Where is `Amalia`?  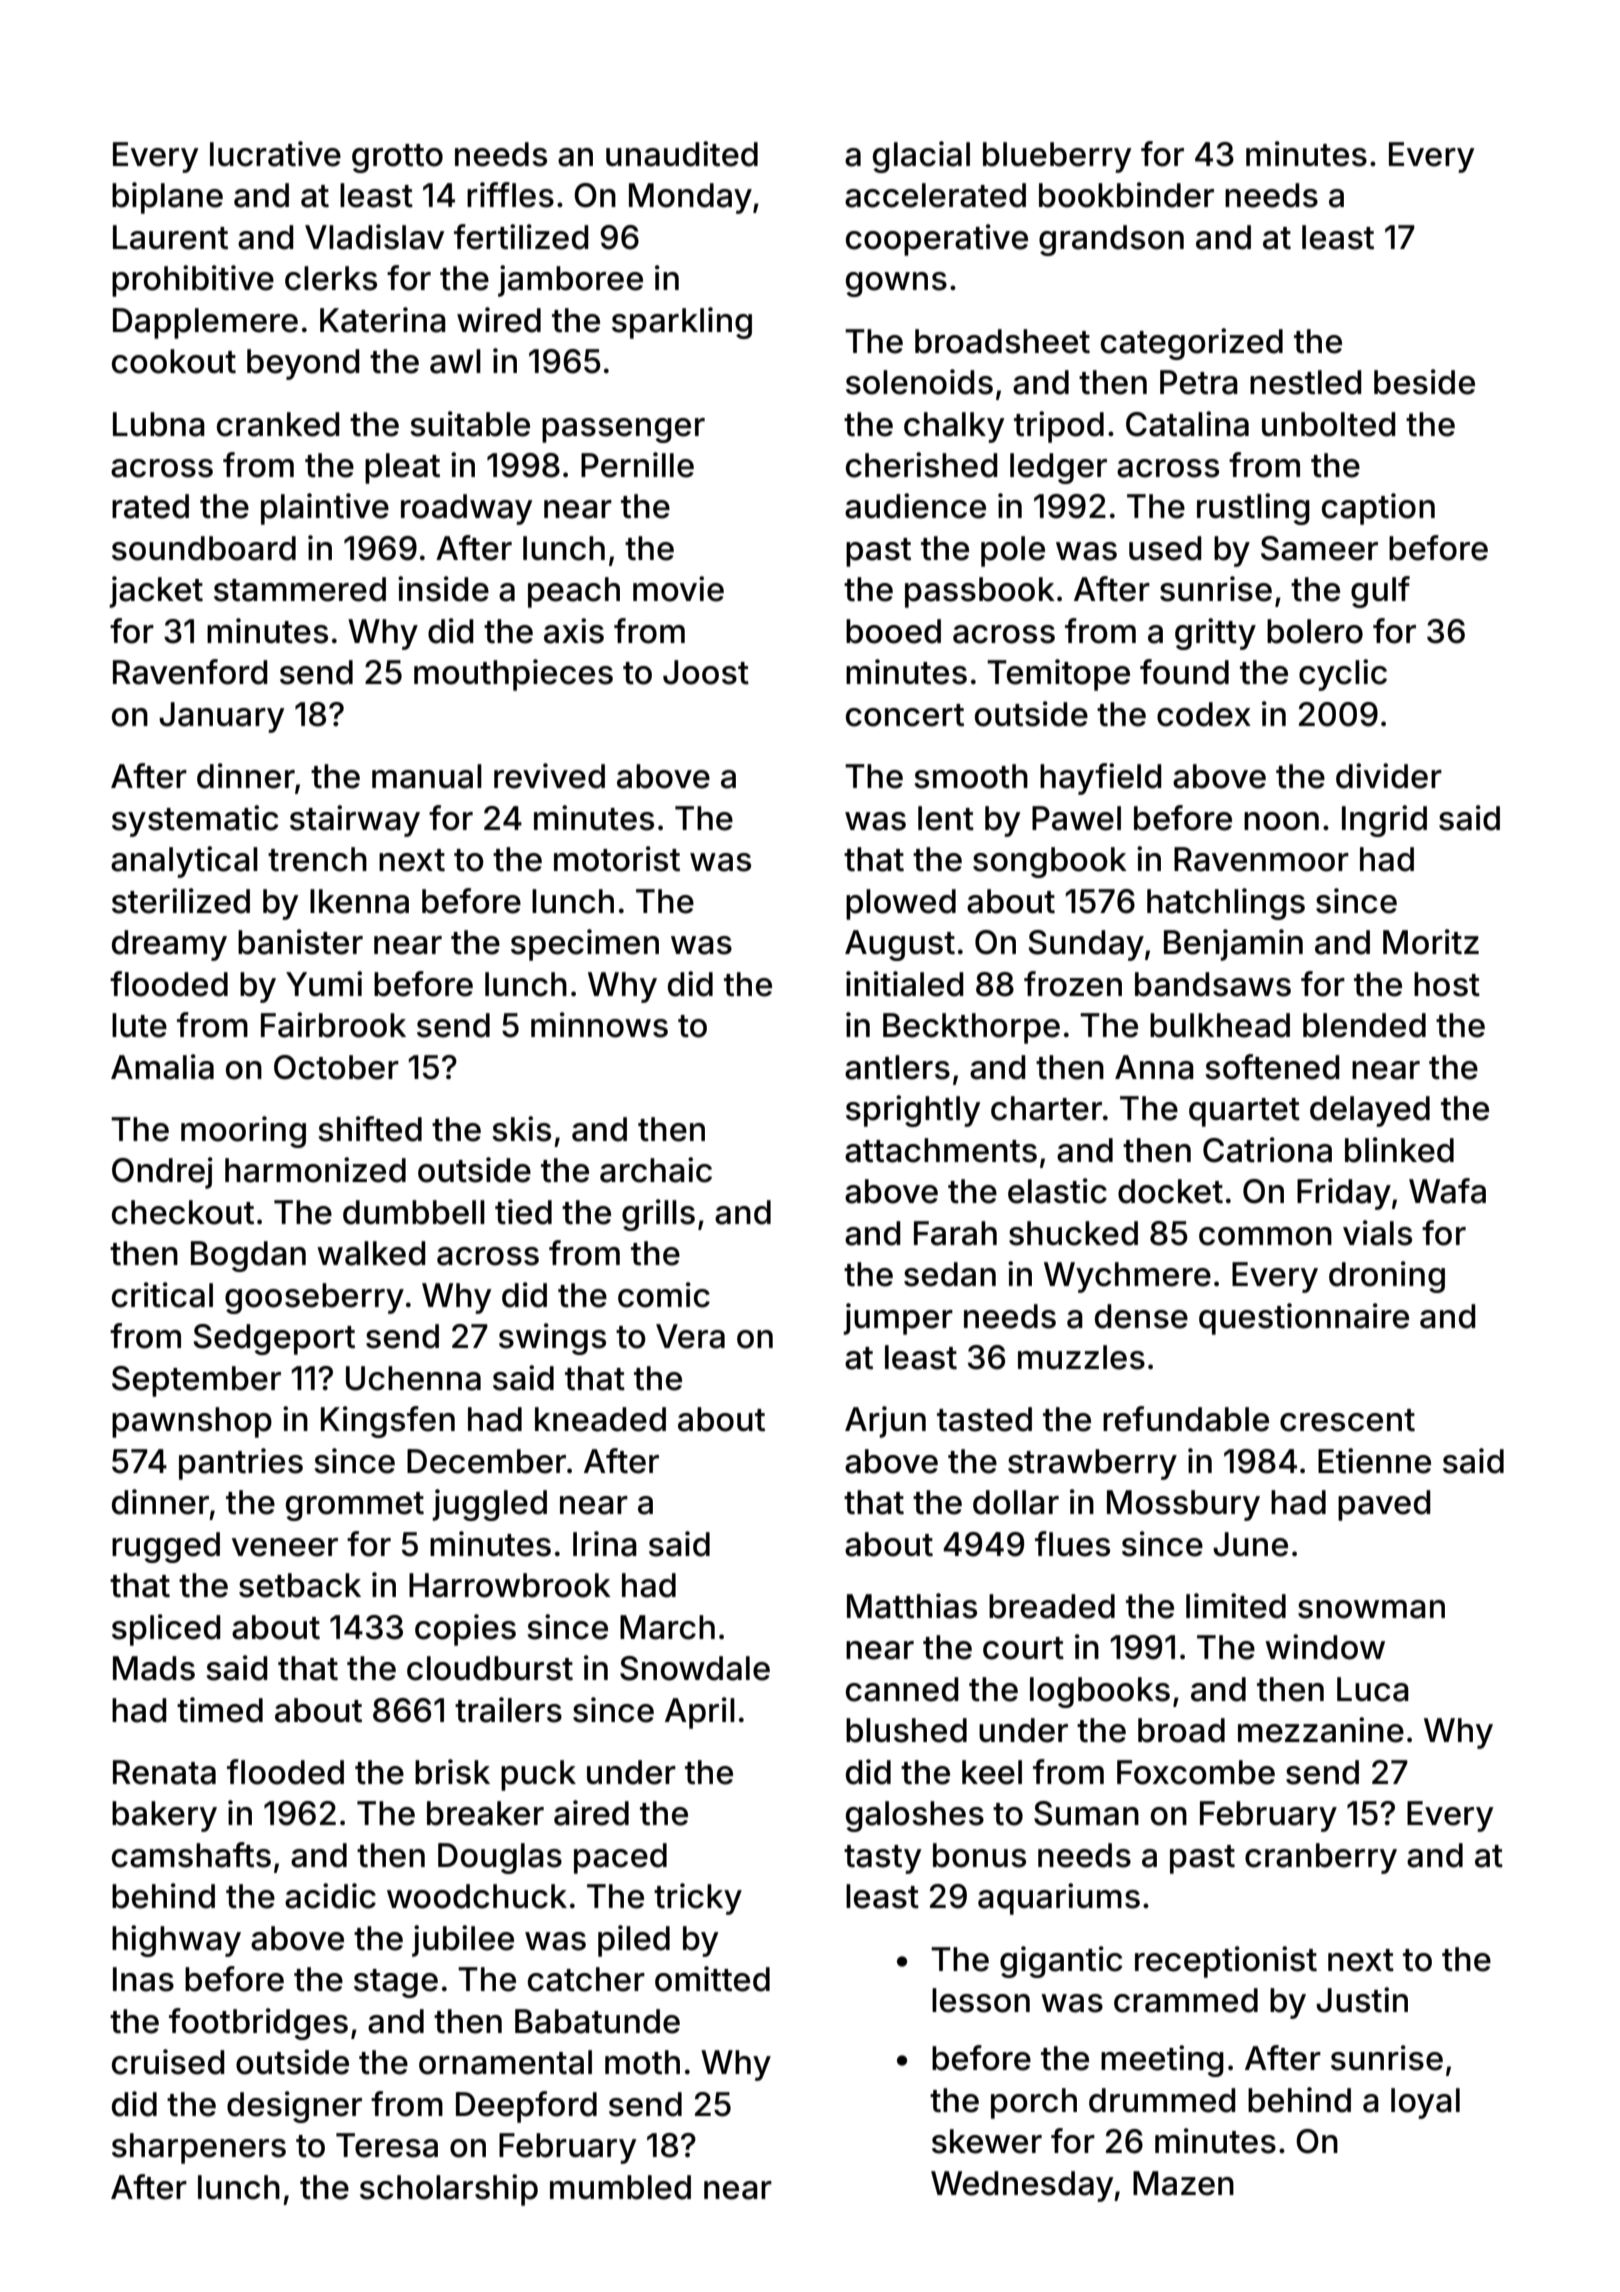 Amalia is located at coordinates (162, 1067).
